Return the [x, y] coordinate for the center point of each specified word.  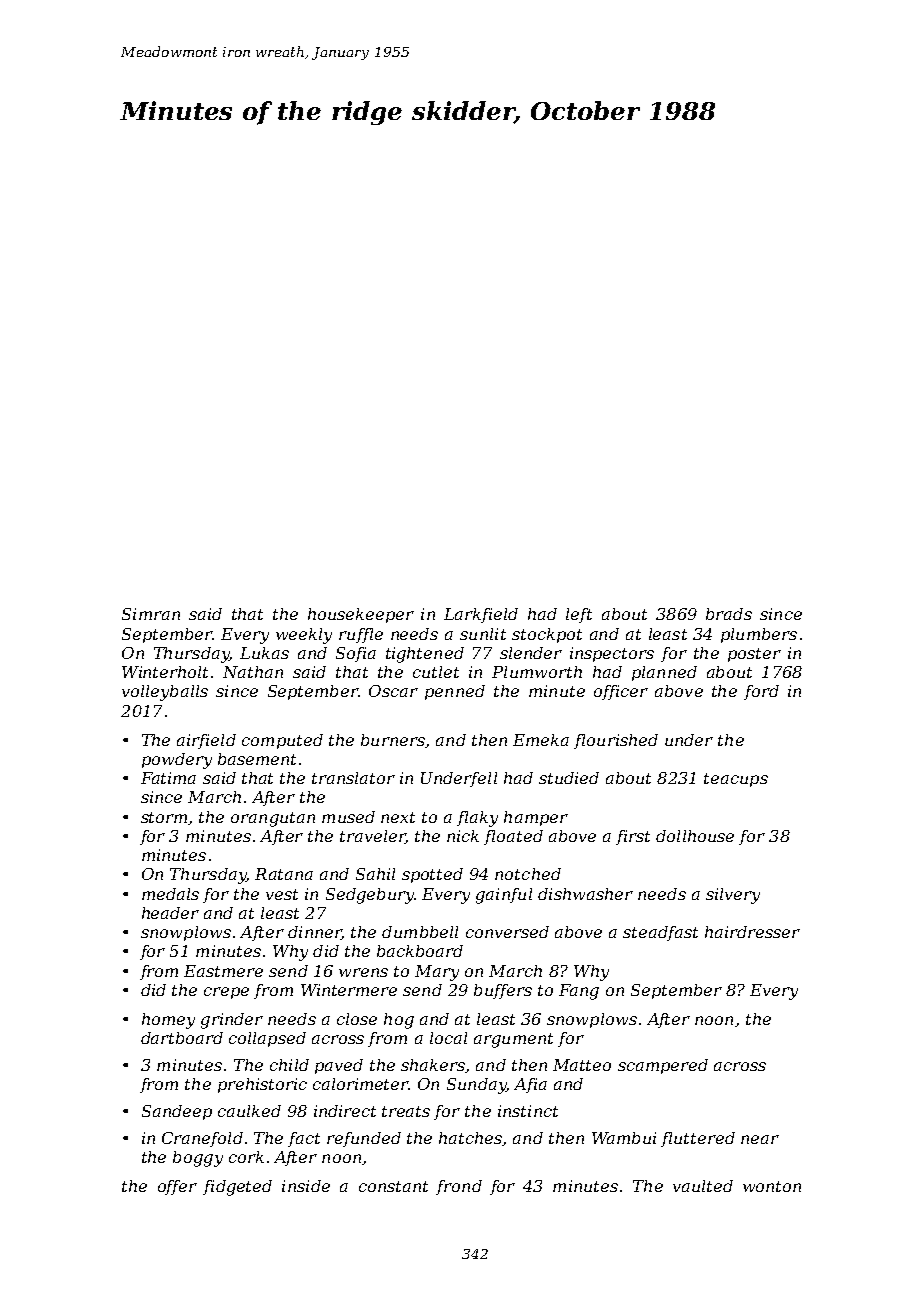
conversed [507, 932]
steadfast [660, 933]
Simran [151, 614]
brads [729, 614]
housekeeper [361, 615]
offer [177, 1187]
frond [459, 1187]
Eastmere [223, 971]
